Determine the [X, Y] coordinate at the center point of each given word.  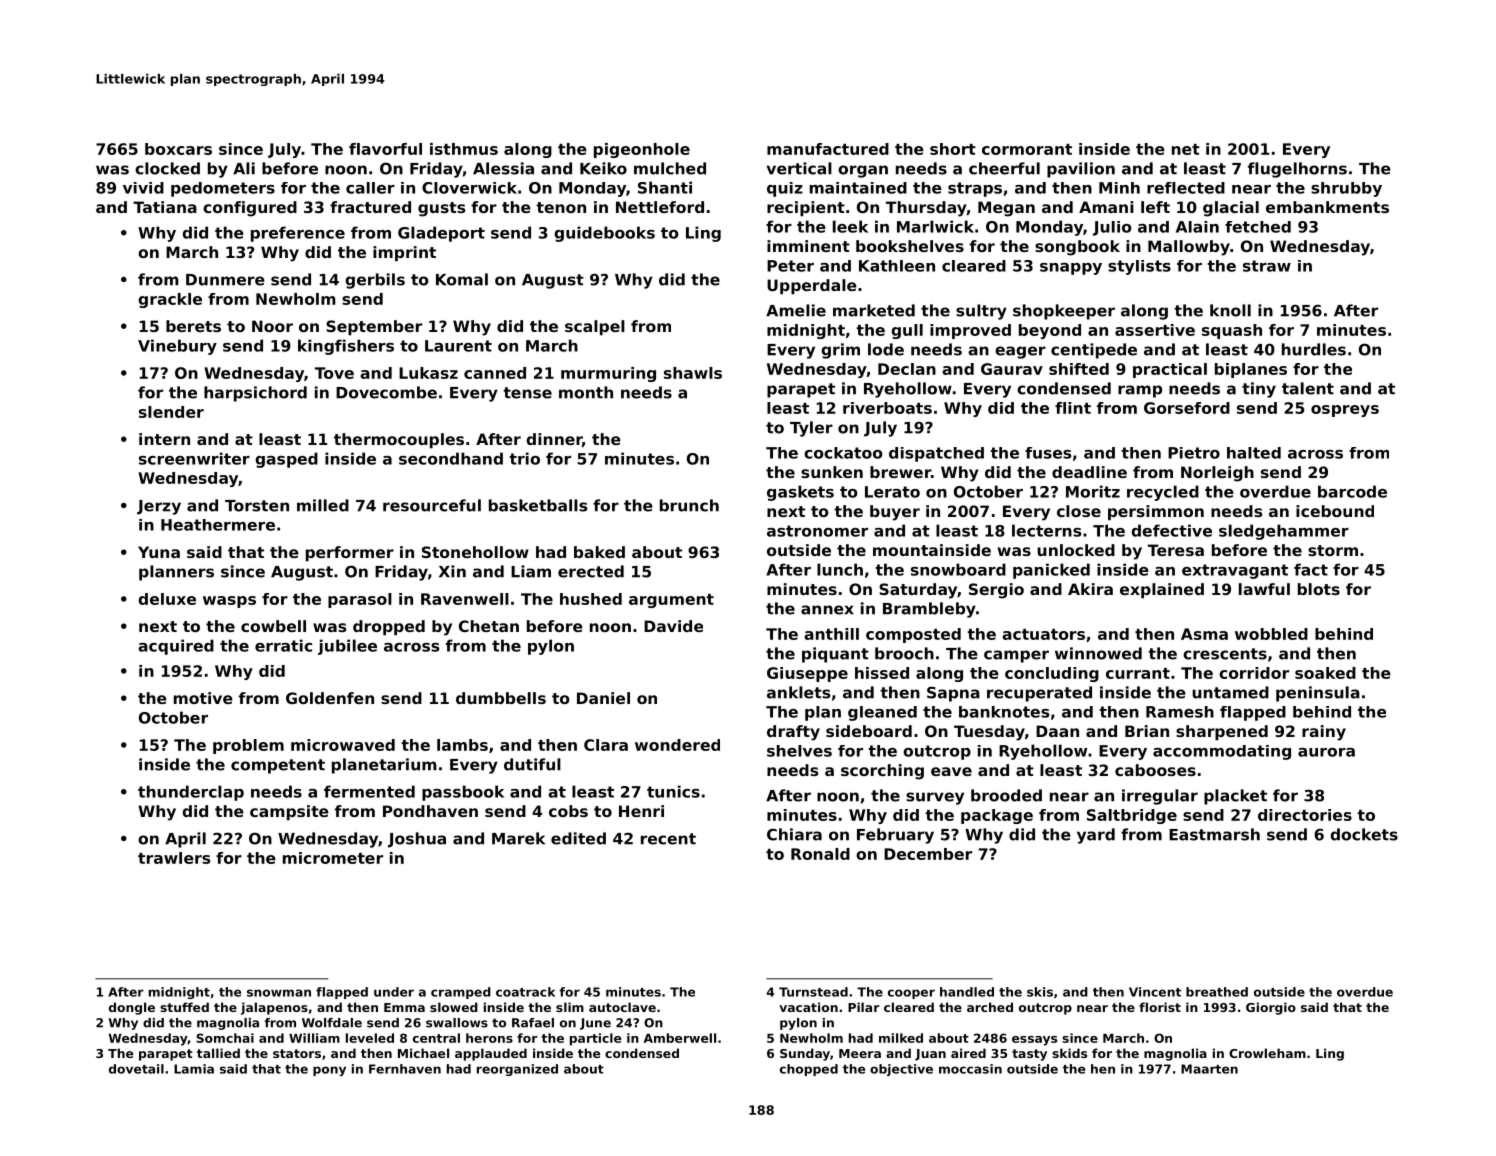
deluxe [167, 599]
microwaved [343, 745]
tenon [561, 207]
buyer [895, 513]
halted [1254, 453]
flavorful [385, 149]
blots [1319, 589]
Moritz [1093, 491]
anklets [798, 692]
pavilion [1081, 170]
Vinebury [177, 347]
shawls [693, 373]
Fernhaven [405, 1069]
